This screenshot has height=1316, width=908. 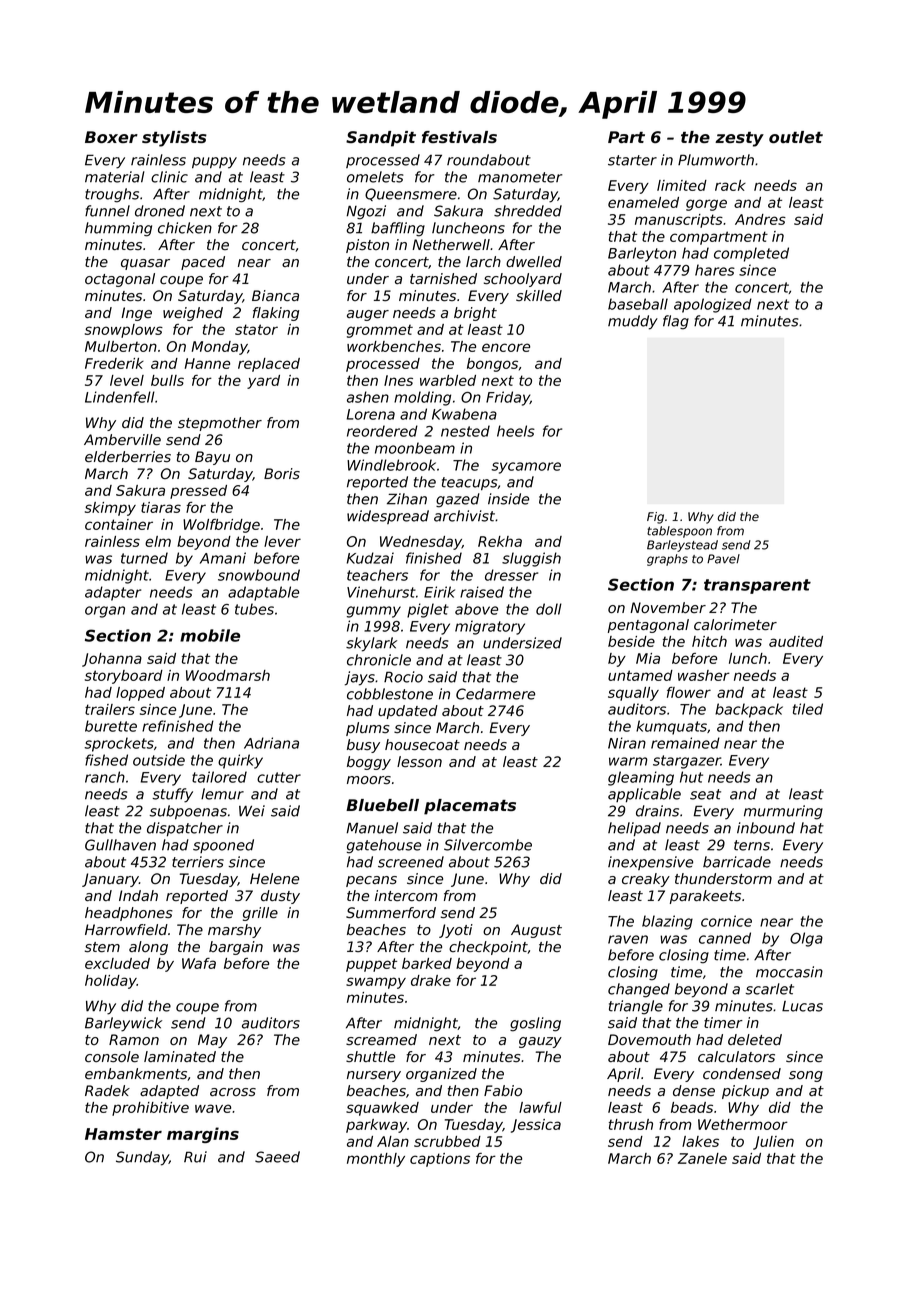 I want to click on stylists, so click(x=174, y=139).
